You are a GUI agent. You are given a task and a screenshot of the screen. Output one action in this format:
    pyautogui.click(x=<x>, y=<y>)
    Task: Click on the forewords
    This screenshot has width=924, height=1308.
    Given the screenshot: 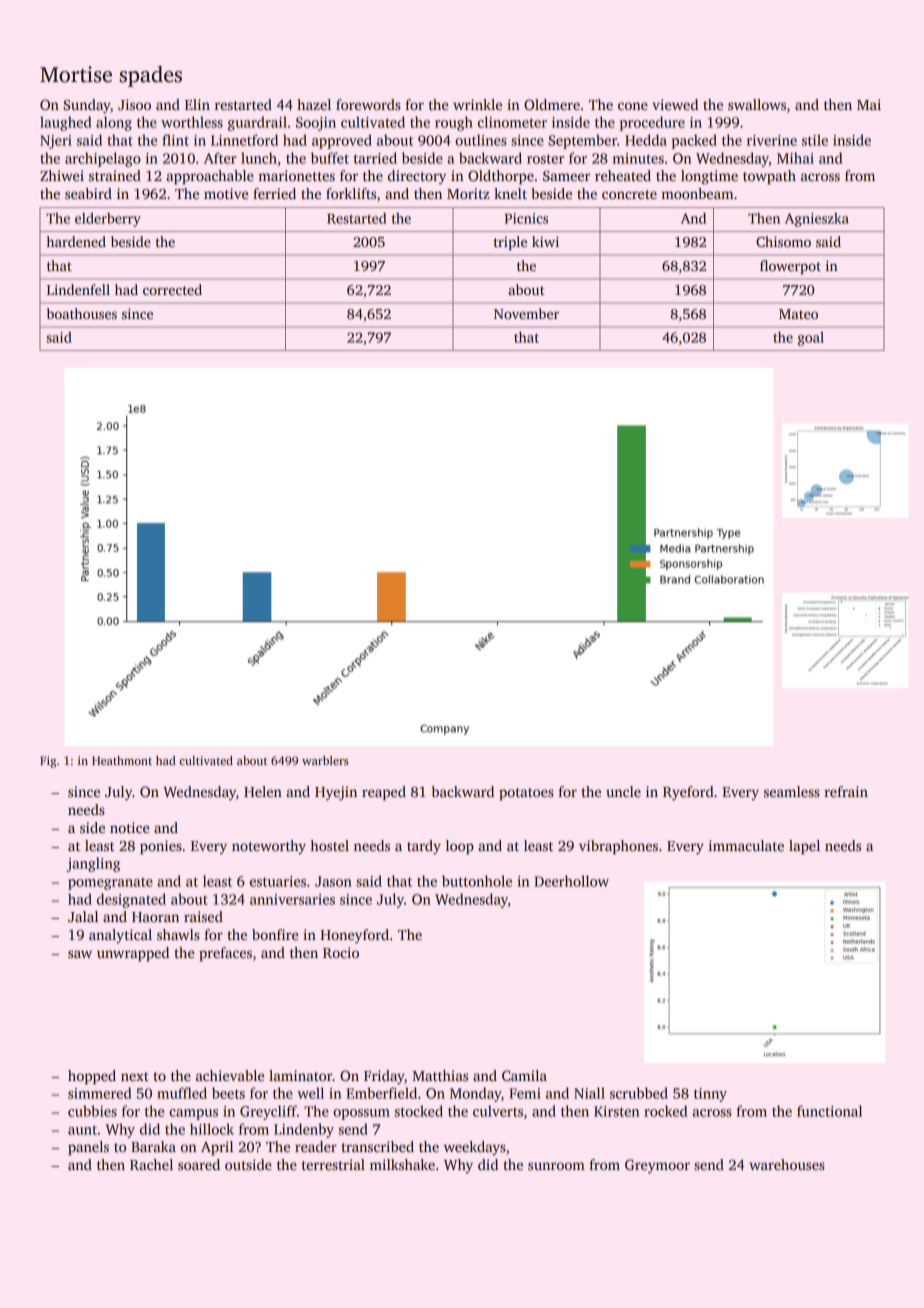 What is the action you would take?
    pyautogui.click(x=368, y=104)
